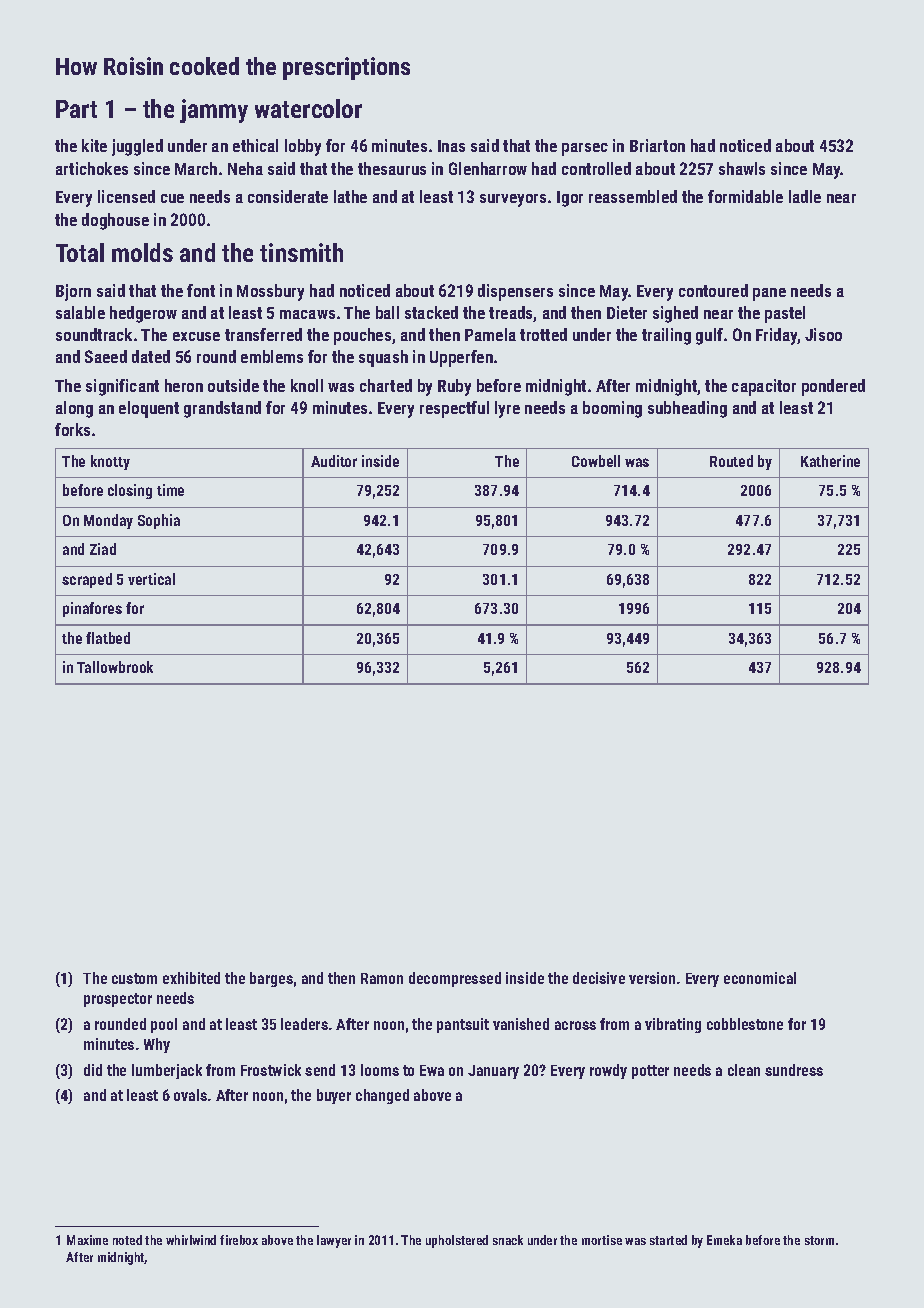 The width and height of the image is (924, 1308). What do you see at coordinates (596, 461) in the image?
I see `Cowbell` at bounding box center [596, 461].
